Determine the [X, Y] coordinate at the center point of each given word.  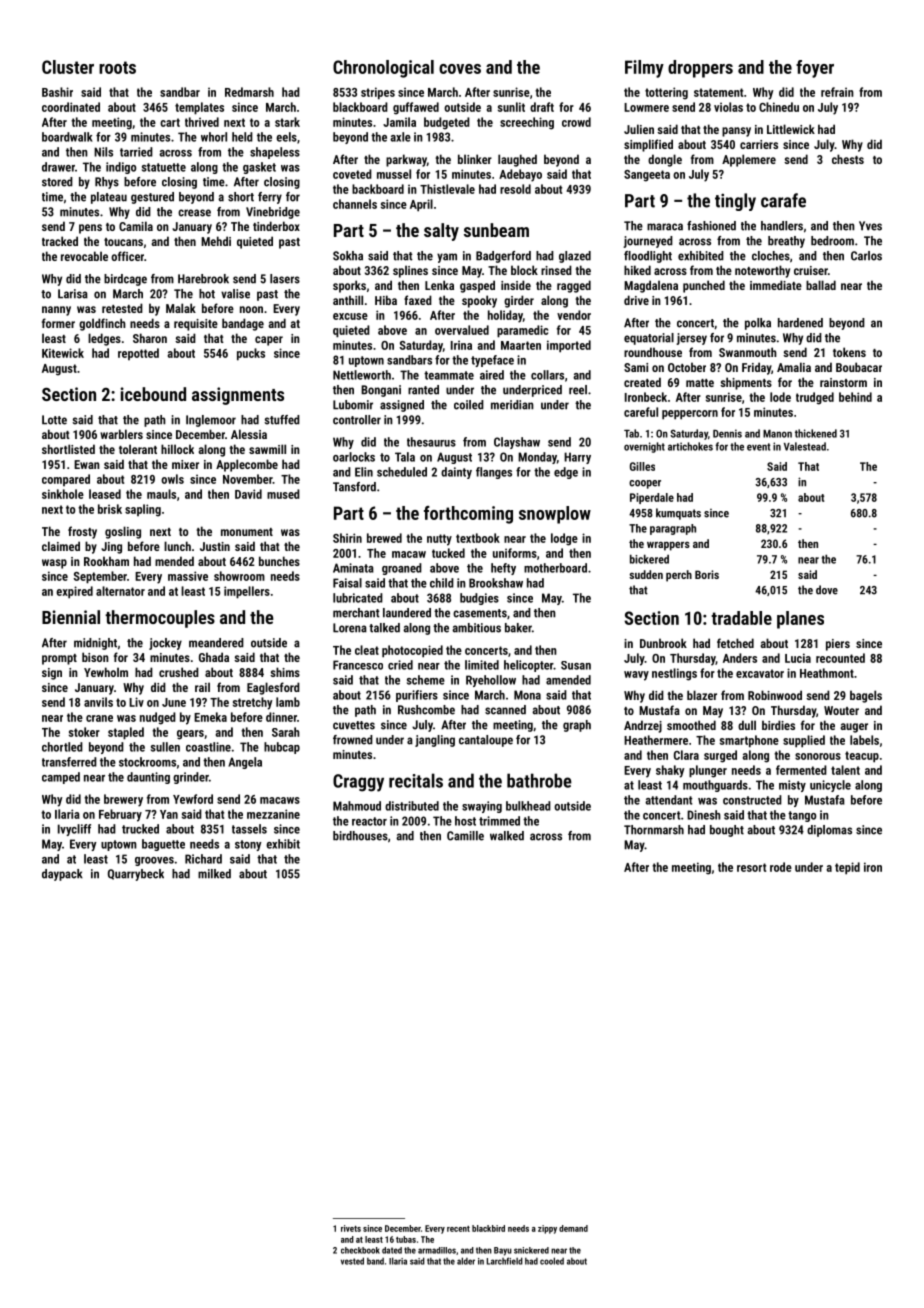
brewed [384, 538]
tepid [847, 868]
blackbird [488, 1228]
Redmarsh [249, 92]
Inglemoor [211, 421]
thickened [816, 433]
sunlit [511, 107]
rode [781, 867]
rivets [351, 1228]
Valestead [805, 446]
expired [74, 592]
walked [507, 836]
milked [214, 874]
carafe [783, 200]
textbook [478, 538]
